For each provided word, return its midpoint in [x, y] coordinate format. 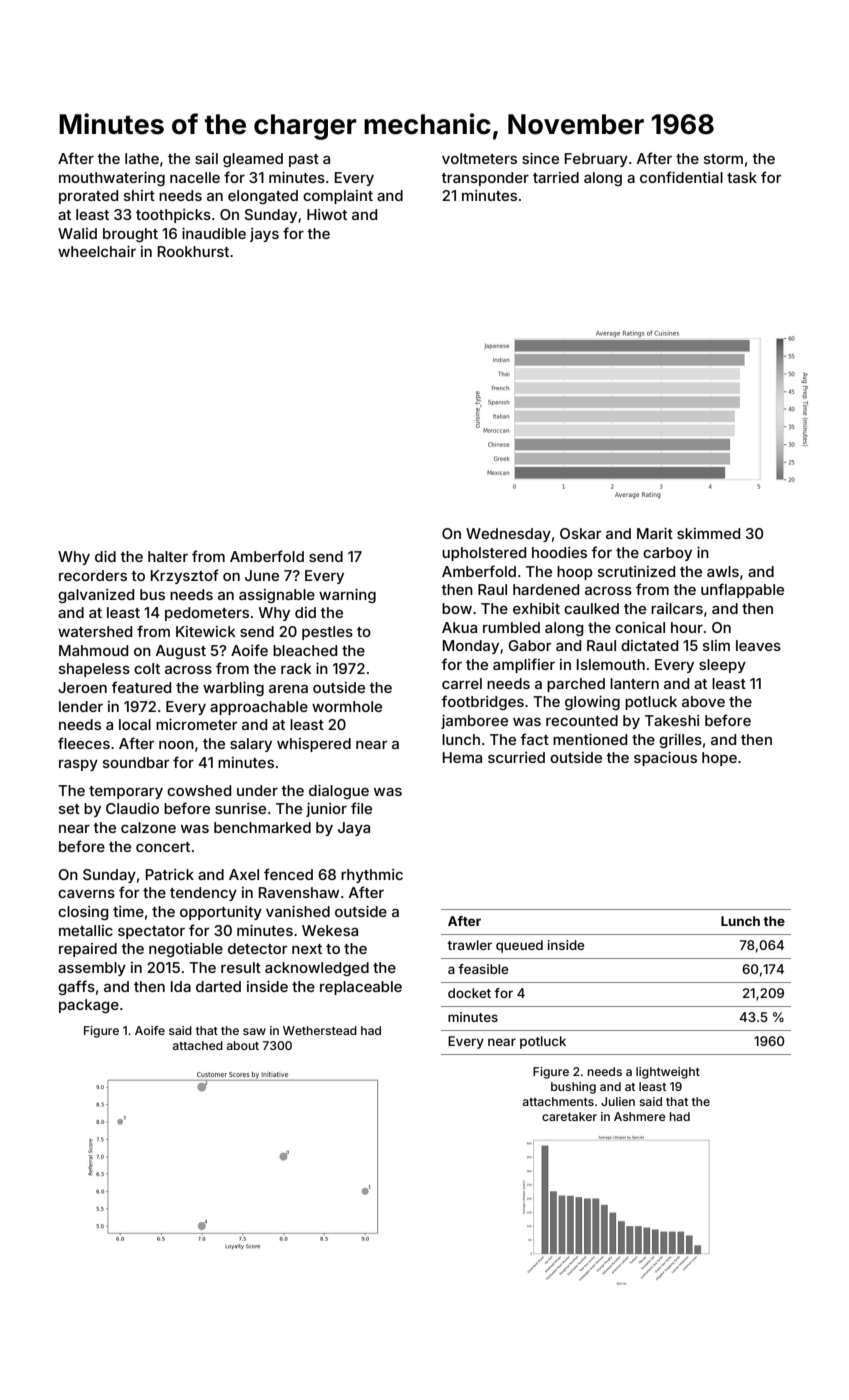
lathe [142, 158]
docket [469, 993]
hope [719, 759]
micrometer [196, 724]
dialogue [339, 792]
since [540, 158]
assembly [92, 969]
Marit [655, 533]
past [304, 160]
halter [168, 556]
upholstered [484, 554]
